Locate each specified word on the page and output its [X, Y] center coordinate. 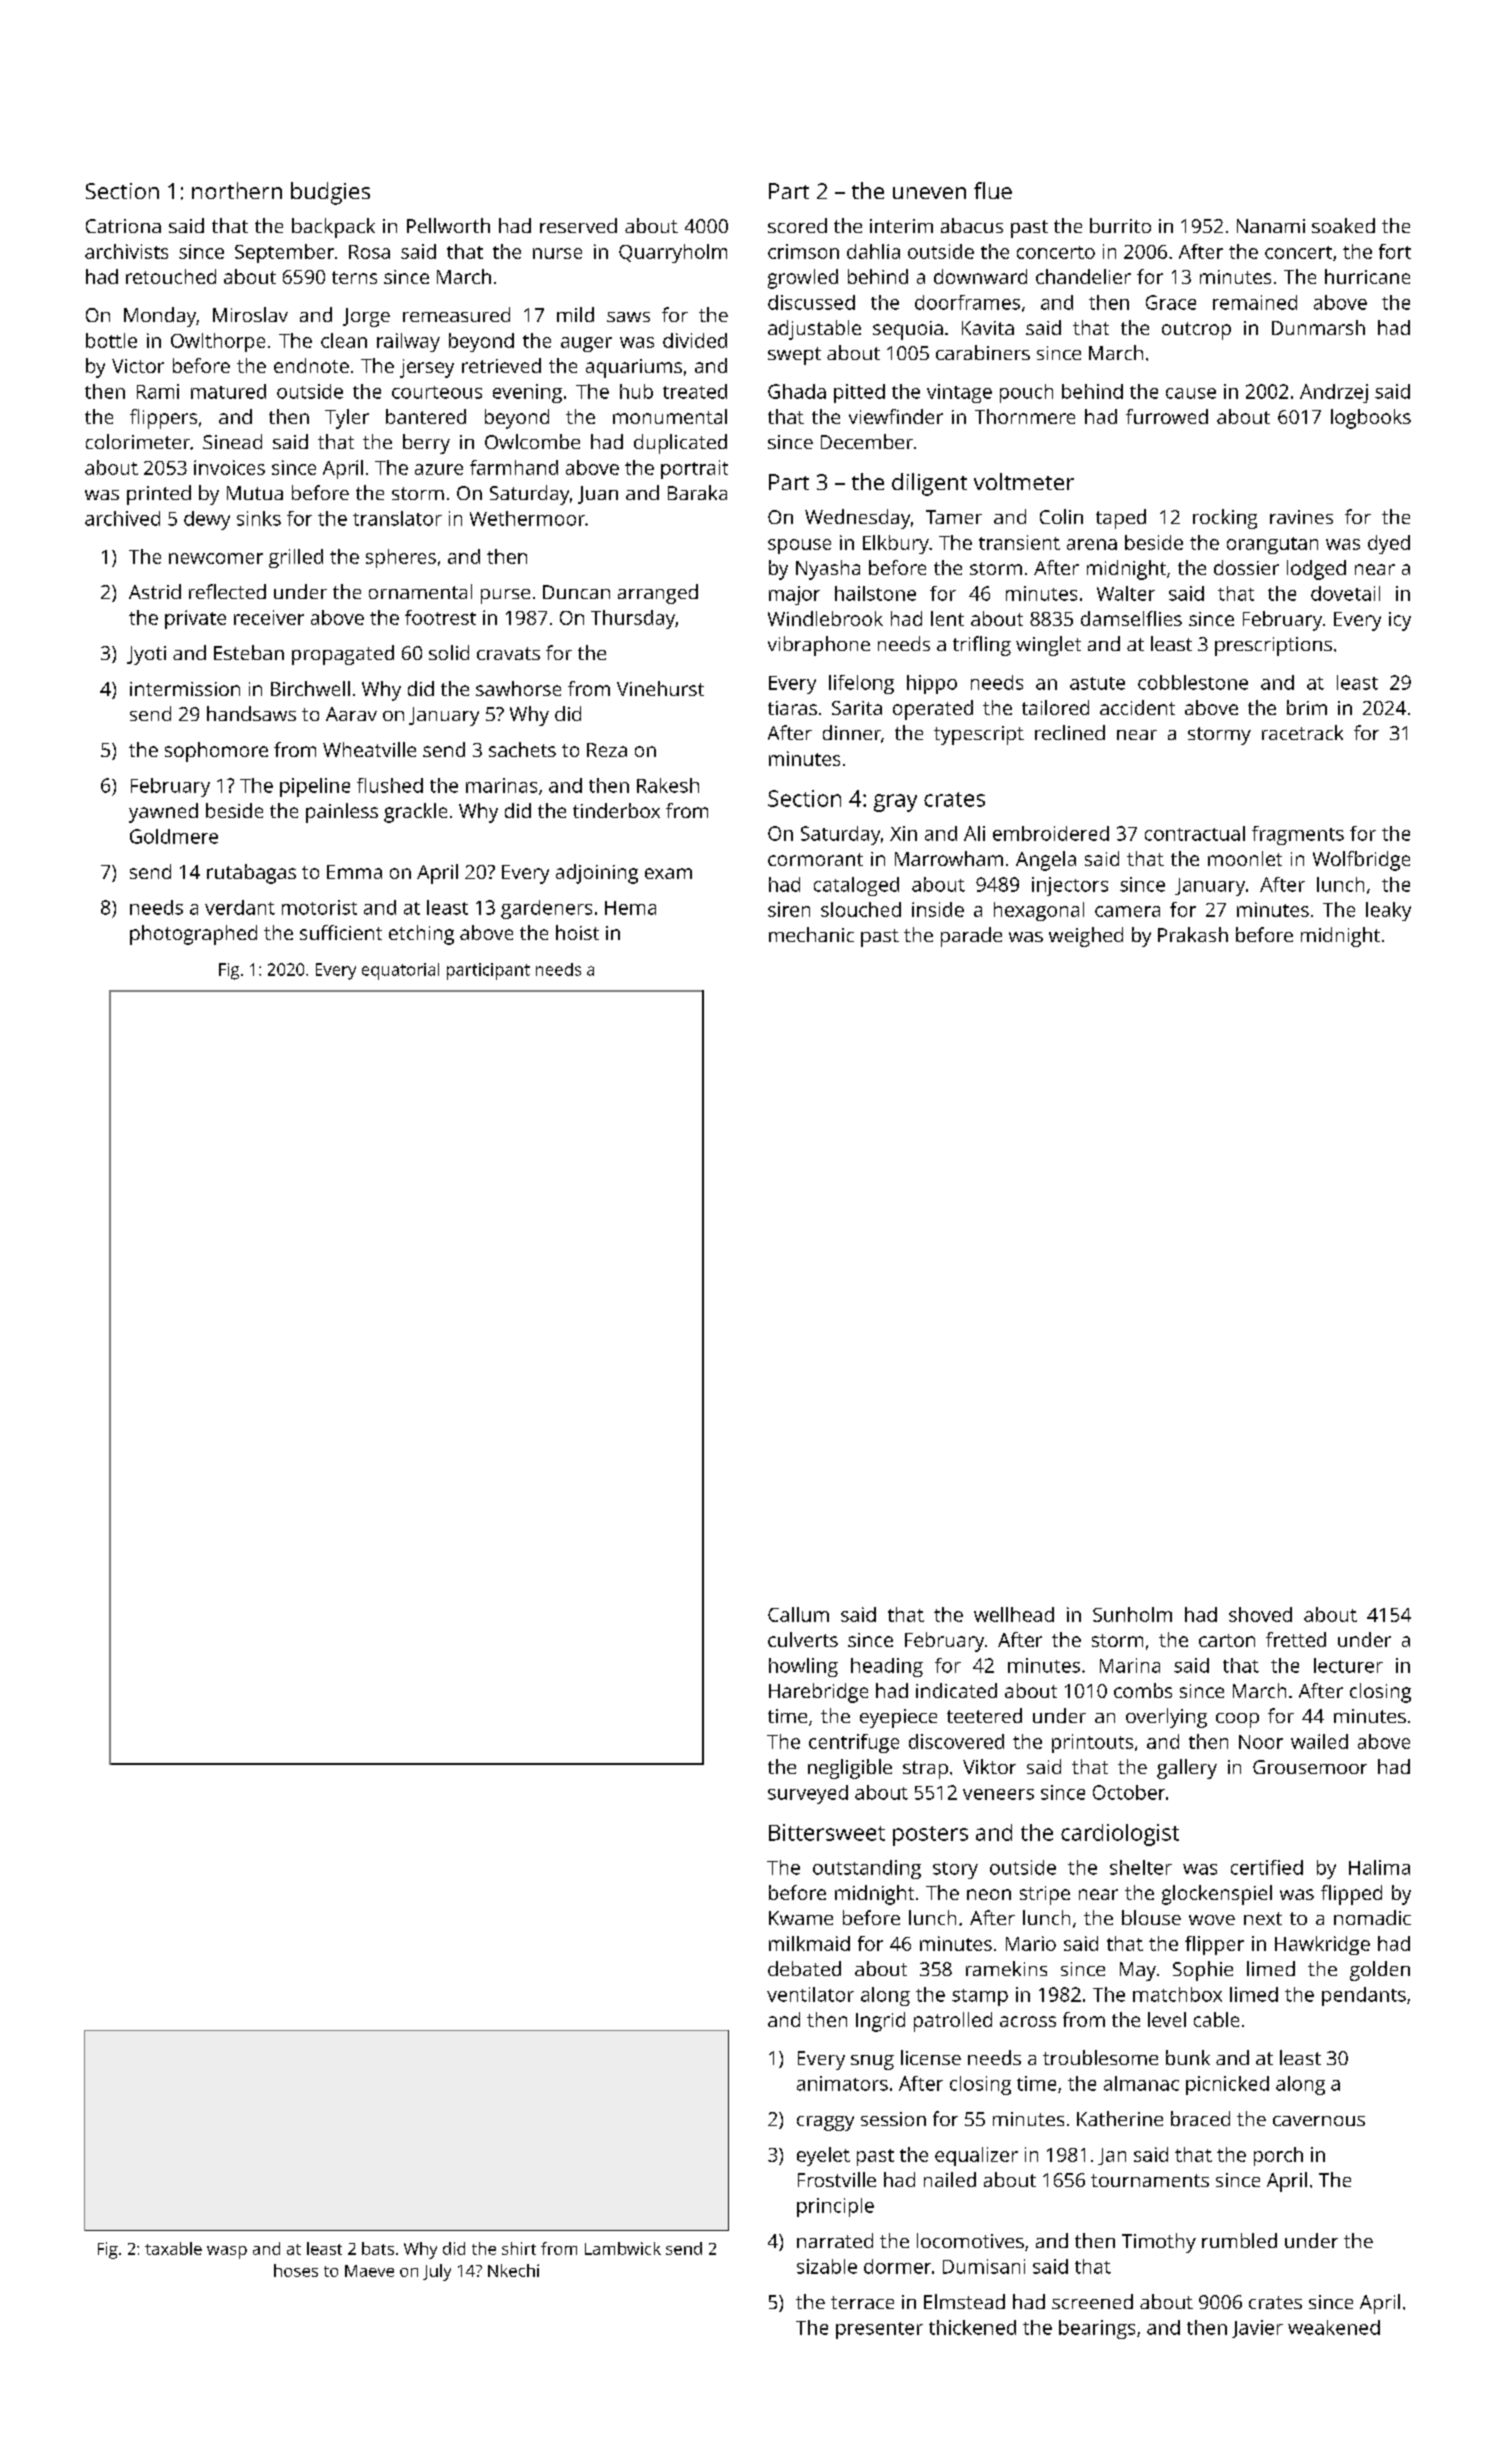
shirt [519, 2248]
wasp [227, 2252]
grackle [415, 813]
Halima [1379, 1867]
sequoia [908, 330]
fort [1395, 251]
